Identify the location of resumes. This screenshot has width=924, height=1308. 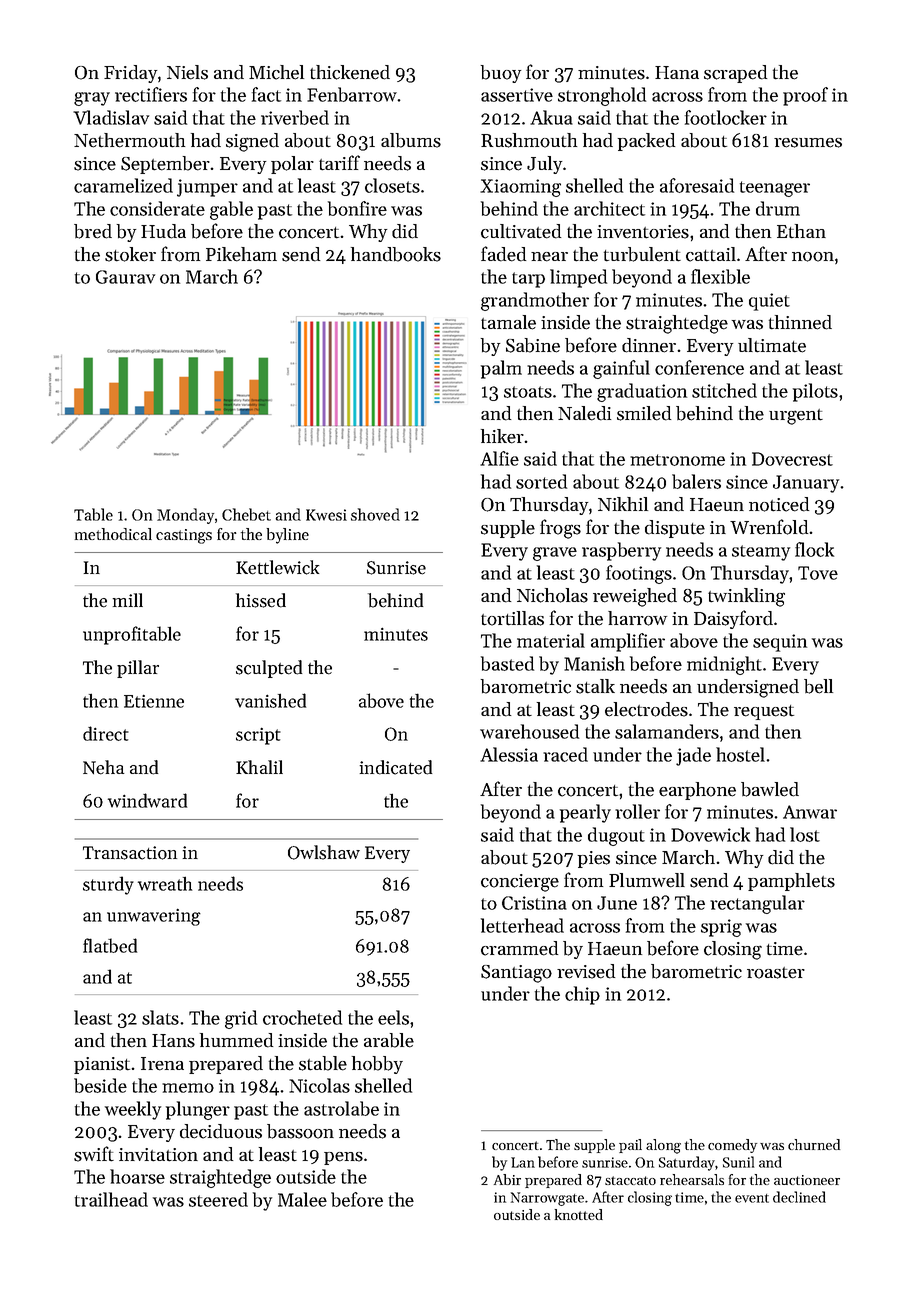
(808, 143).
